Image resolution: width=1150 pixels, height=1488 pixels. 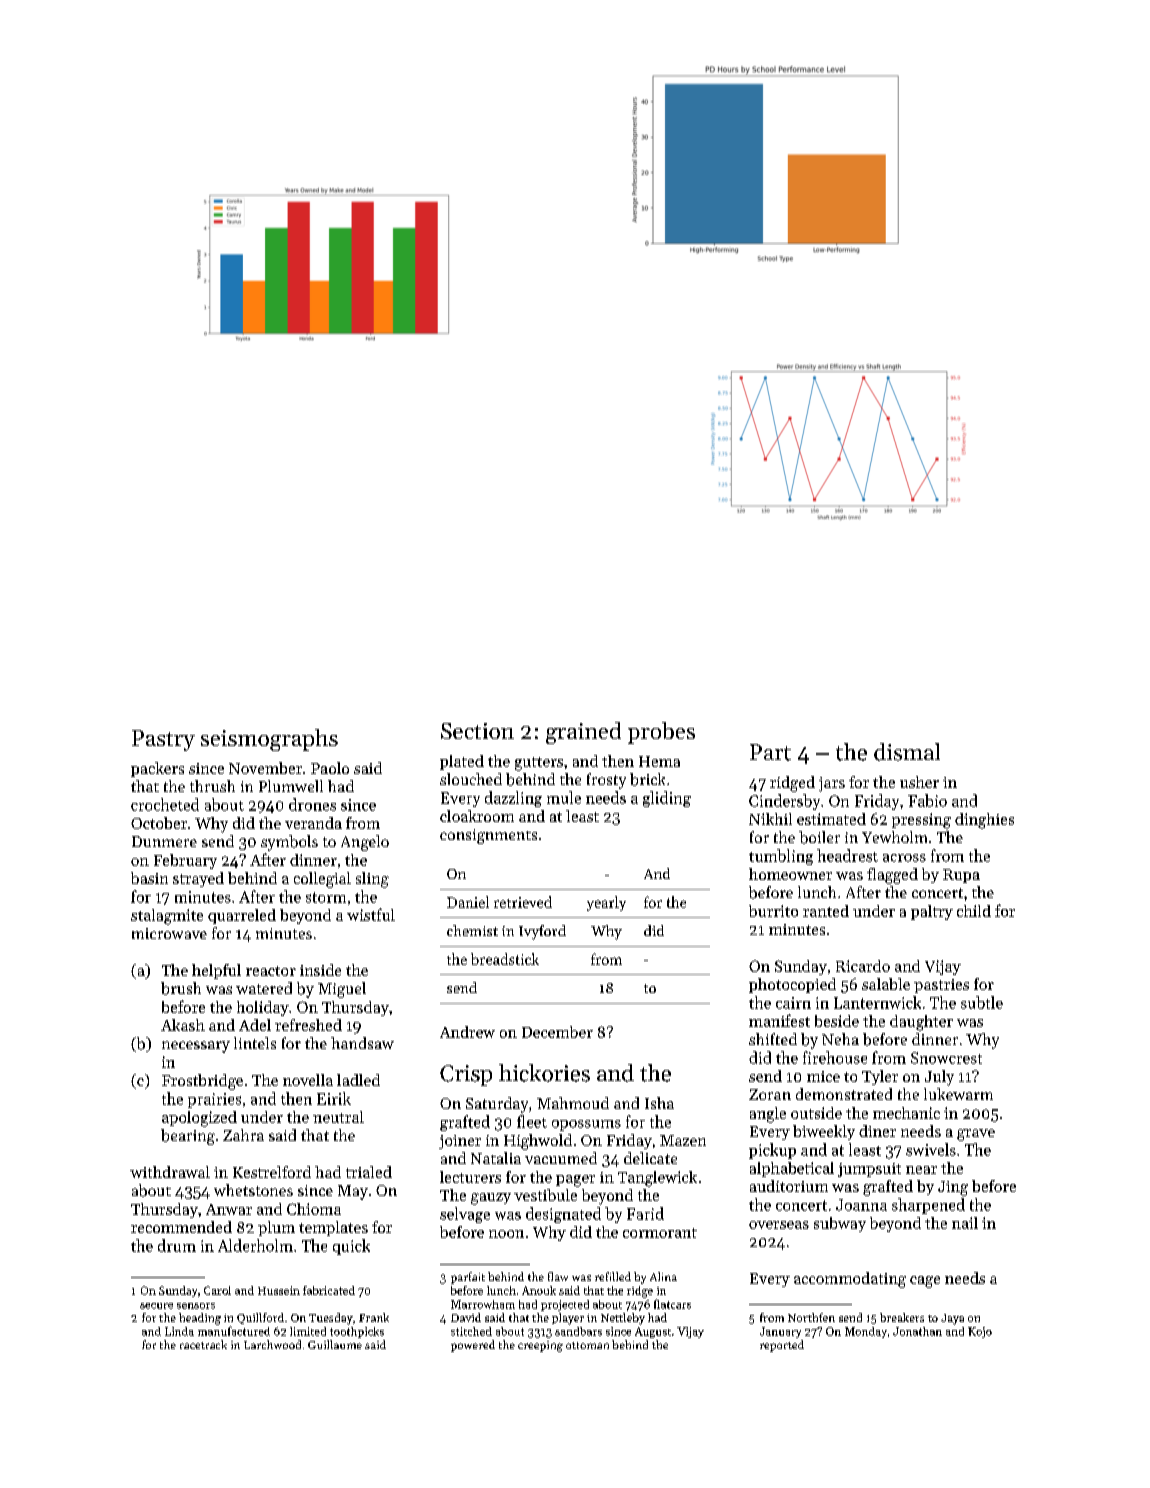 I want to click on flaw, so click(x=558, y=1276).
